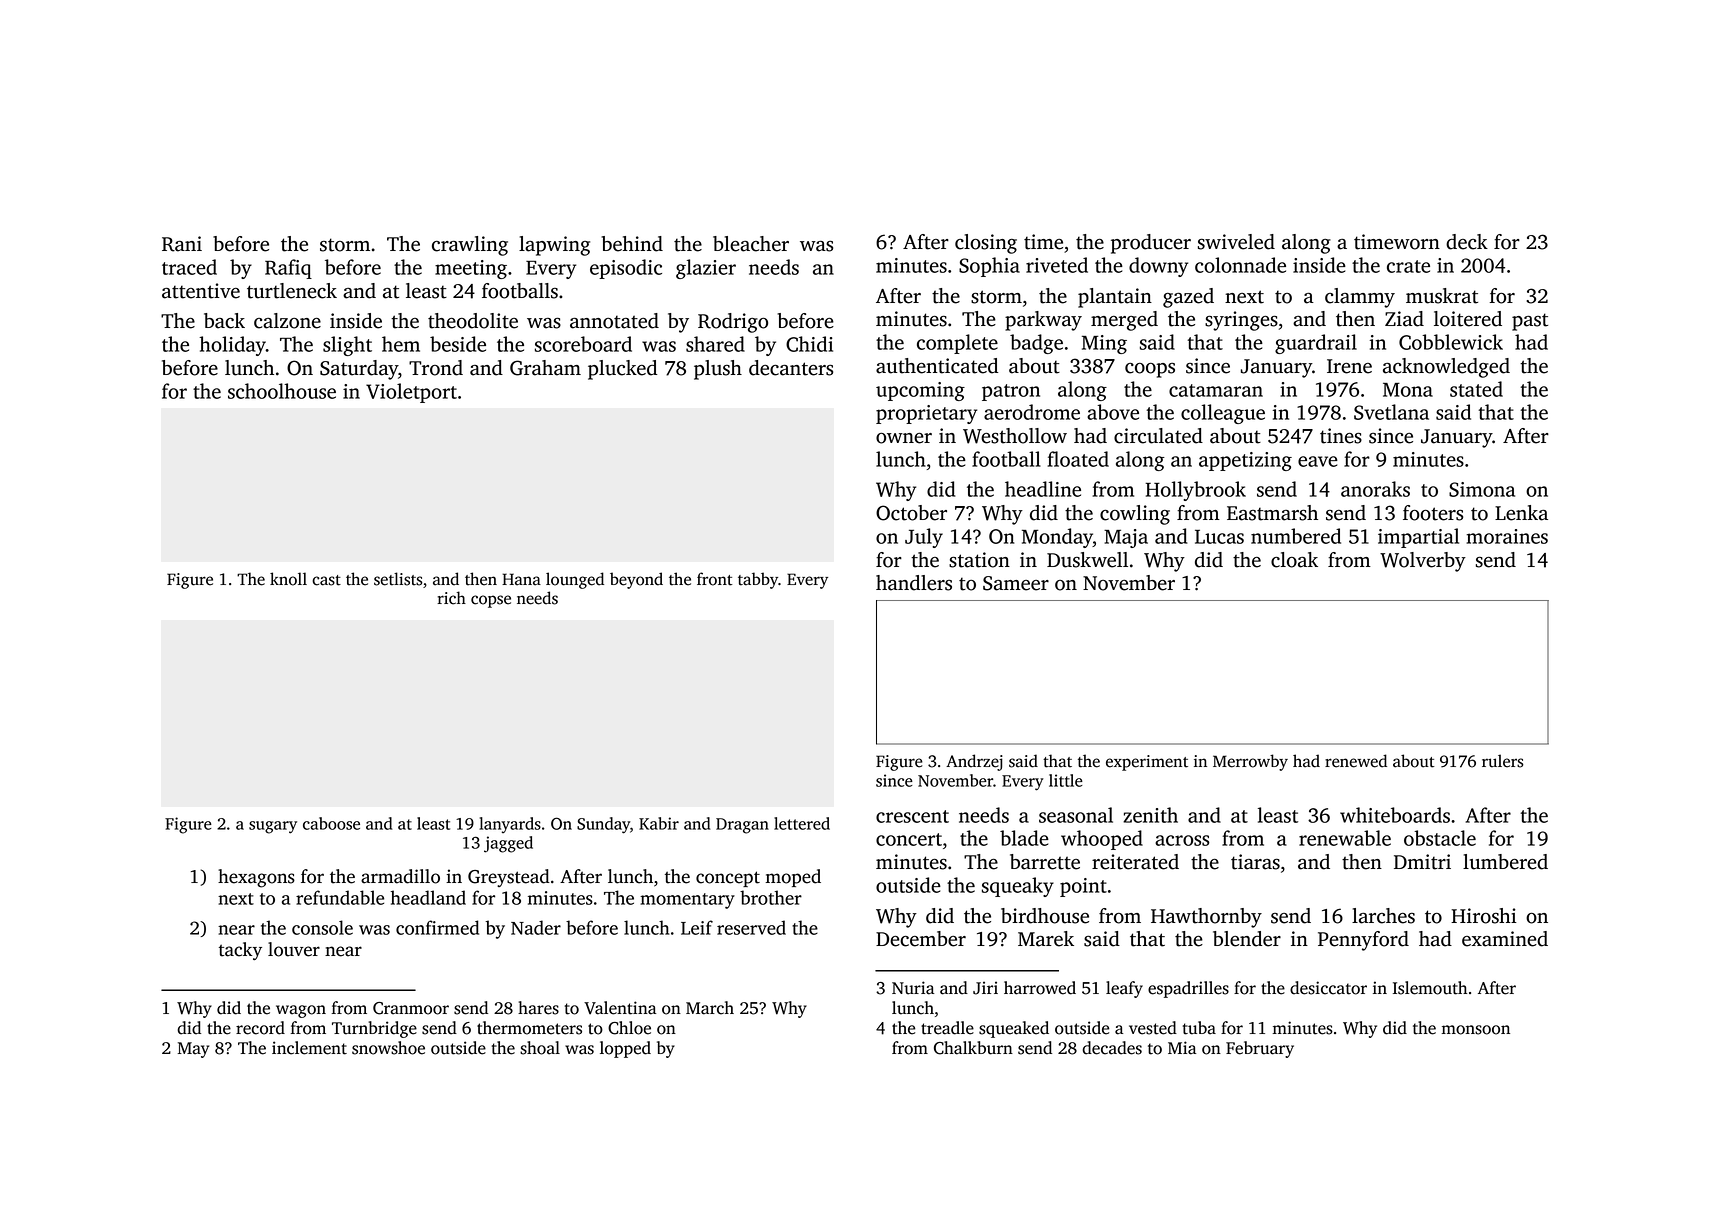  What do you see at coordinates (632, 244) in the document?
I see `behind` at bounding box center [632, 244].
